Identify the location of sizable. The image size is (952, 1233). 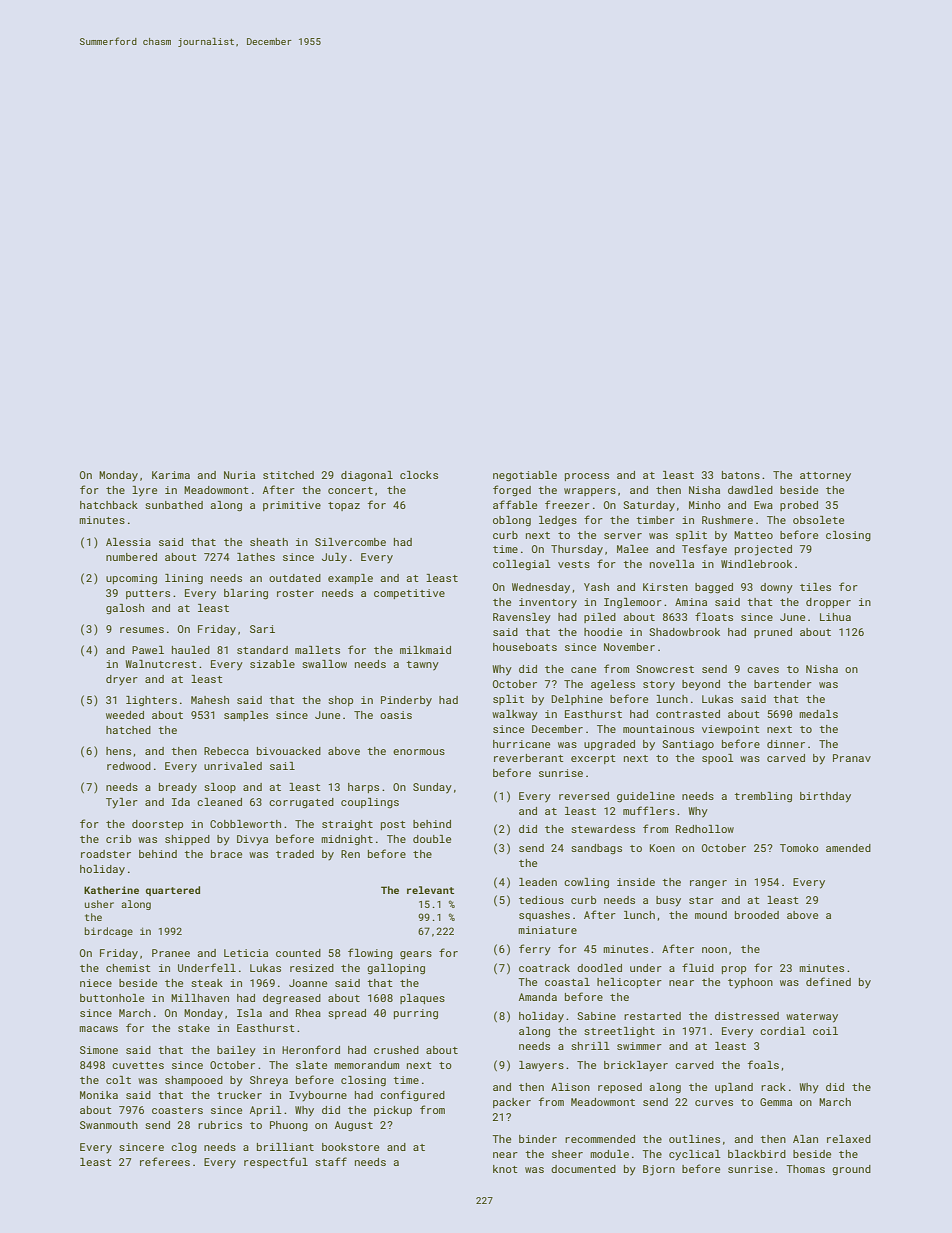
(272, 664).
